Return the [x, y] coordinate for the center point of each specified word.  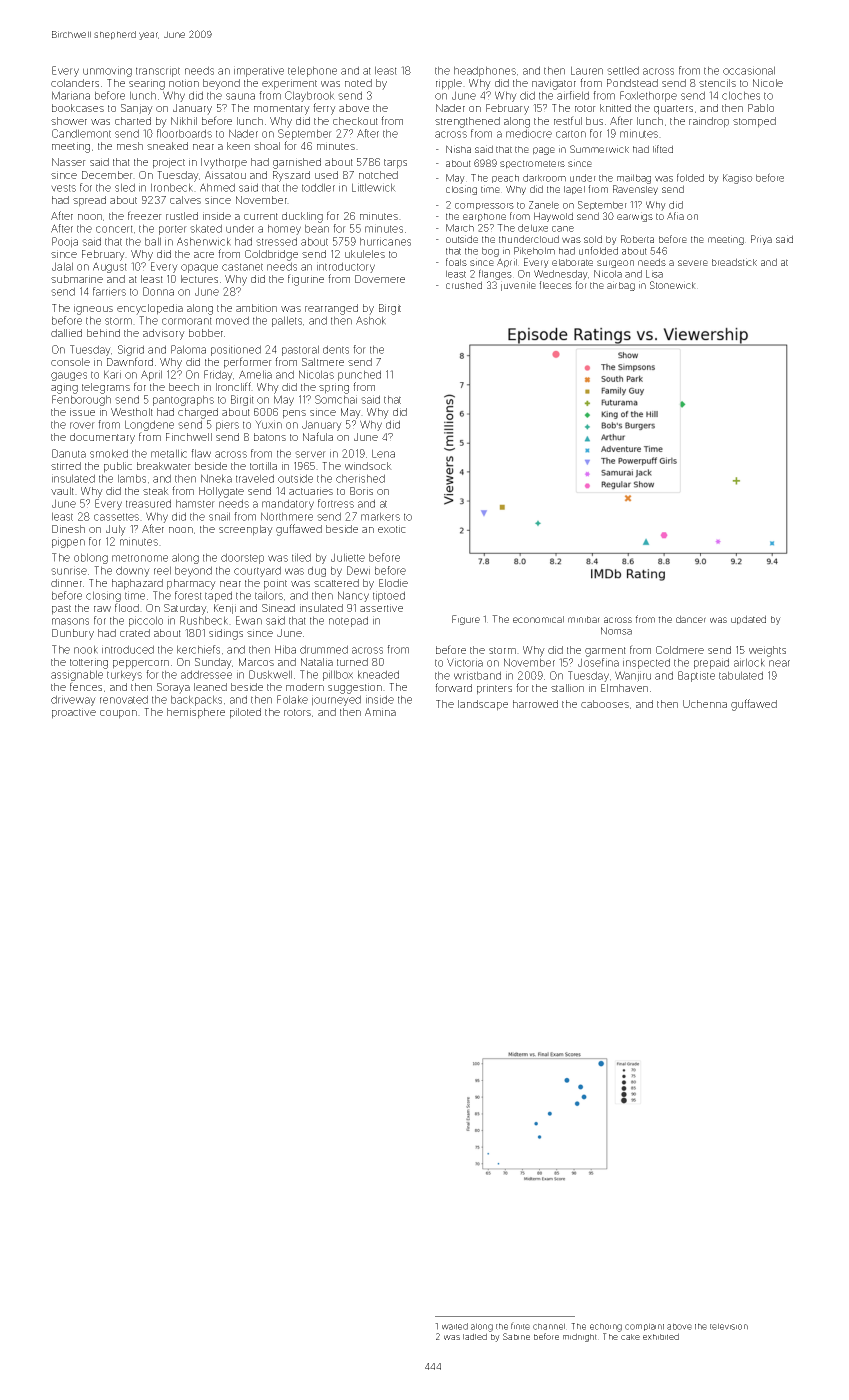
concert [114, 229]
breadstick [734, 262]
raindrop [709, 122]
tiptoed [389, 596]
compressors [484, 206]
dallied [66, 333]
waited [455, 1326]
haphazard [137, 584]
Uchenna [705, 704]
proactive [74, 713]
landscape [483, 705]
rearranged [331, 309]
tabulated [741, 675]
